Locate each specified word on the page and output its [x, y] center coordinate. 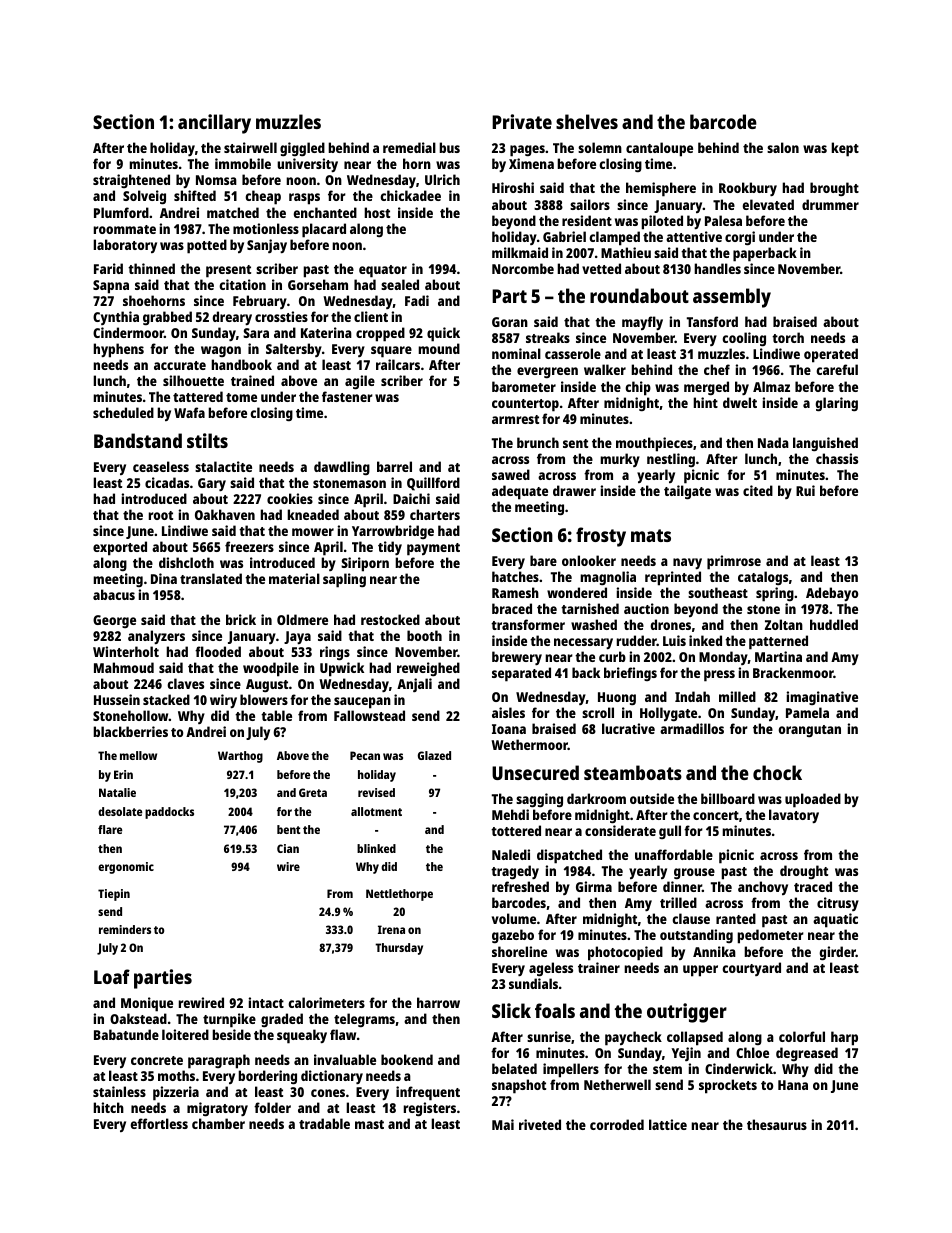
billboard [728, 798]
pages [527, 151]
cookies [290, 498]
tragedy [515, 872]
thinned [151, 268]
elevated [768, 204]
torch [788, 337]
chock [777, 772]
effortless [159, 1123]
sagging [539, 800]
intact [266, 1002]
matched [233, 212]
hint [705, 402]
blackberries [130, 731]
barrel [394, 466]
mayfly [642, 323]
